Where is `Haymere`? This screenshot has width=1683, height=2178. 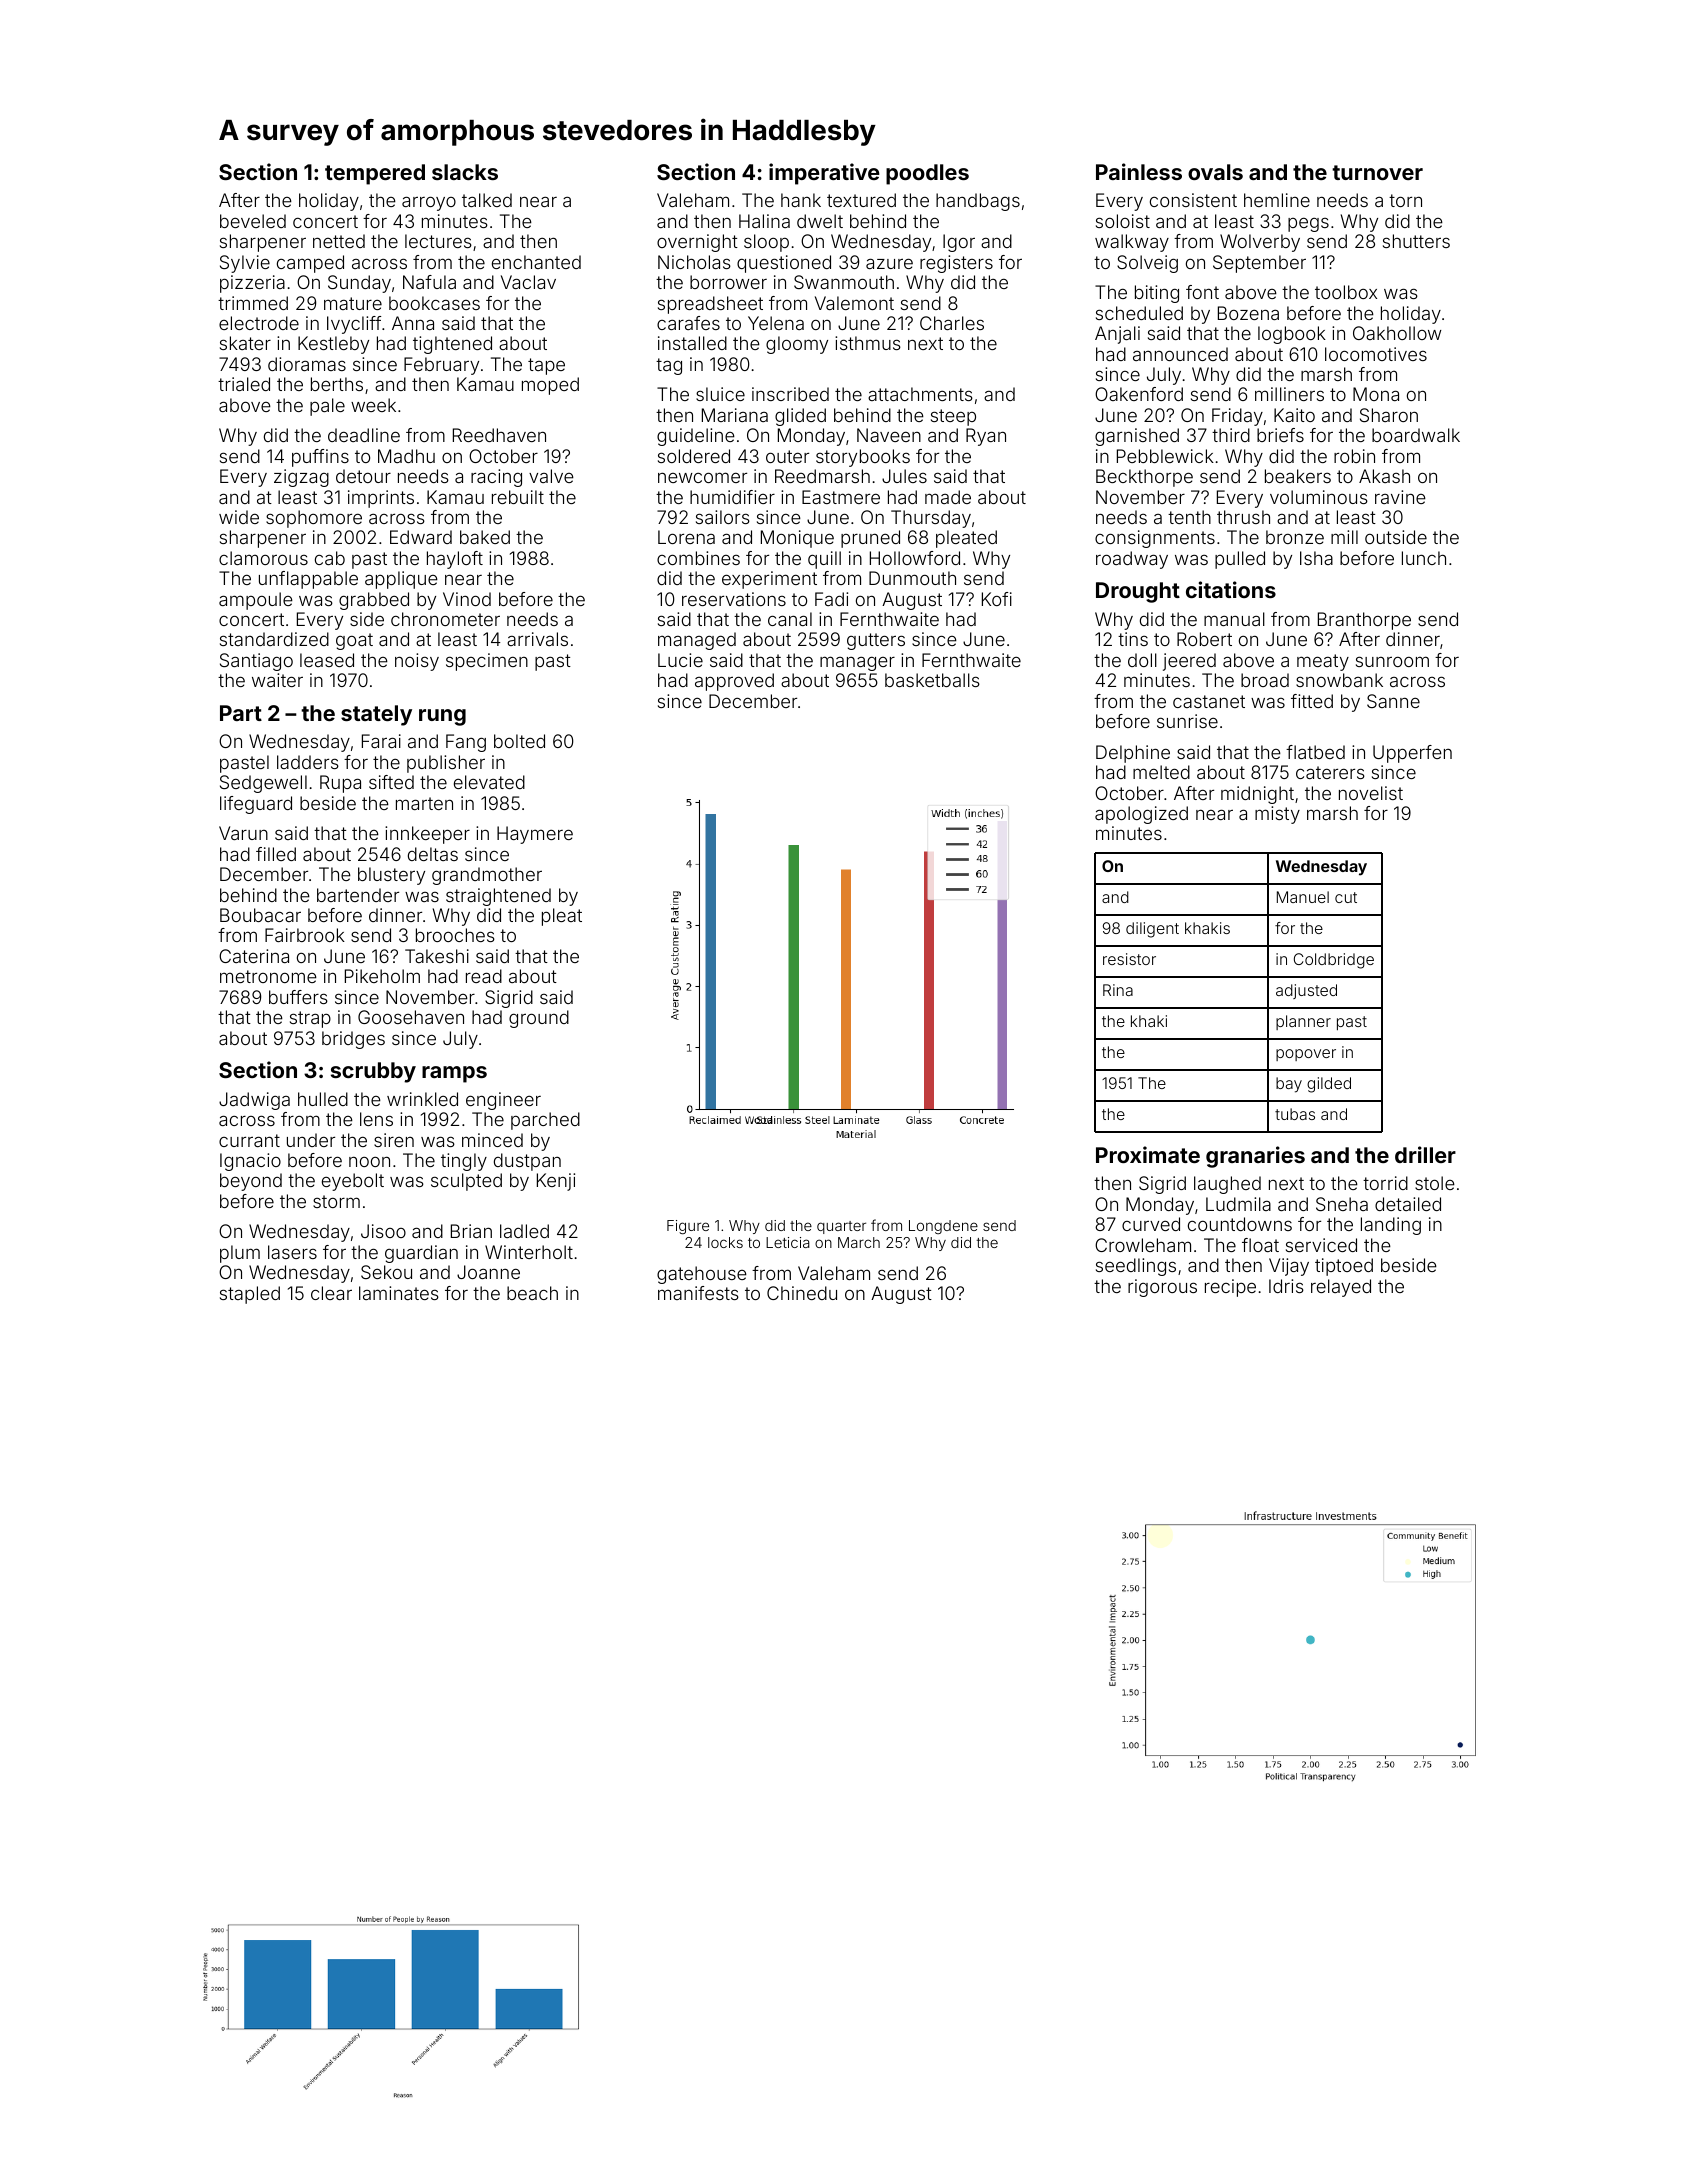 Haymere is located at coordinates (535, 835).
